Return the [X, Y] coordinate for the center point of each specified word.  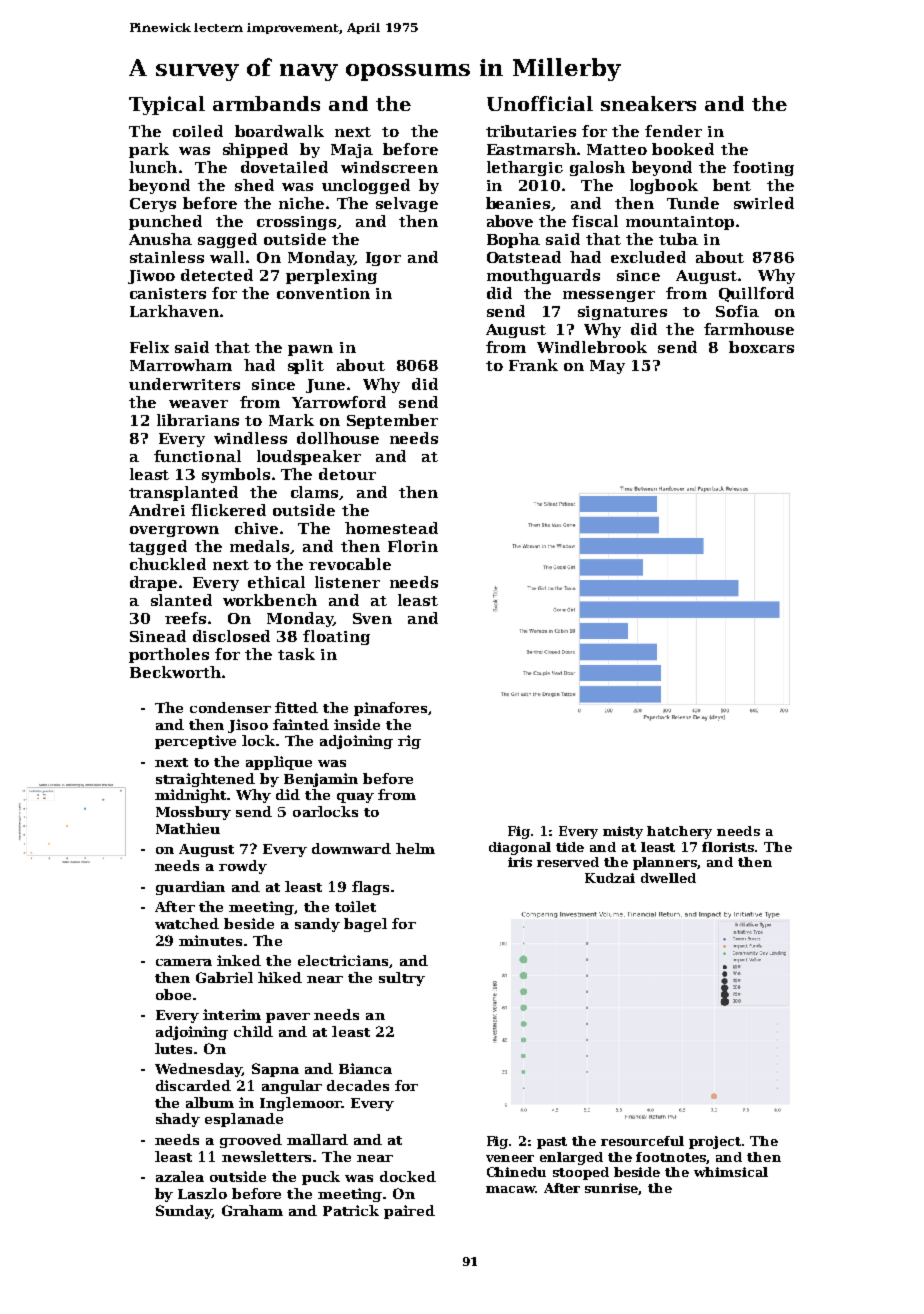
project [715, 1142]
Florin [413, 546]
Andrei [157, 510]
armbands [266, 103]
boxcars [761, 347]
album [210, 1102]
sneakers [648, 103]
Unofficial [540, 103]
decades [358, 1085]
